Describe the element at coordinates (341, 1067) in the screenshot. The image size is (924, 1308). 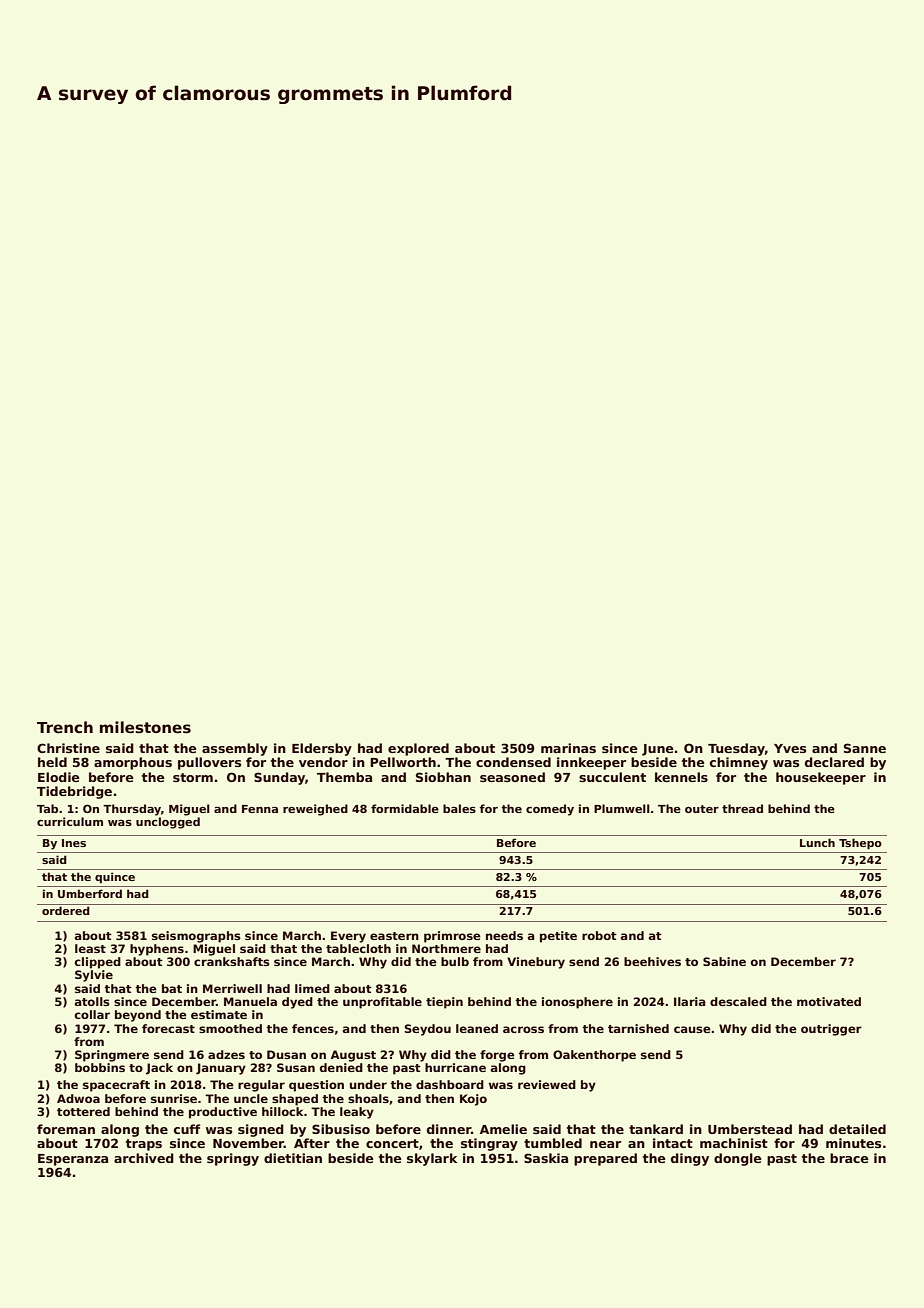
I see `denied` at that location.
